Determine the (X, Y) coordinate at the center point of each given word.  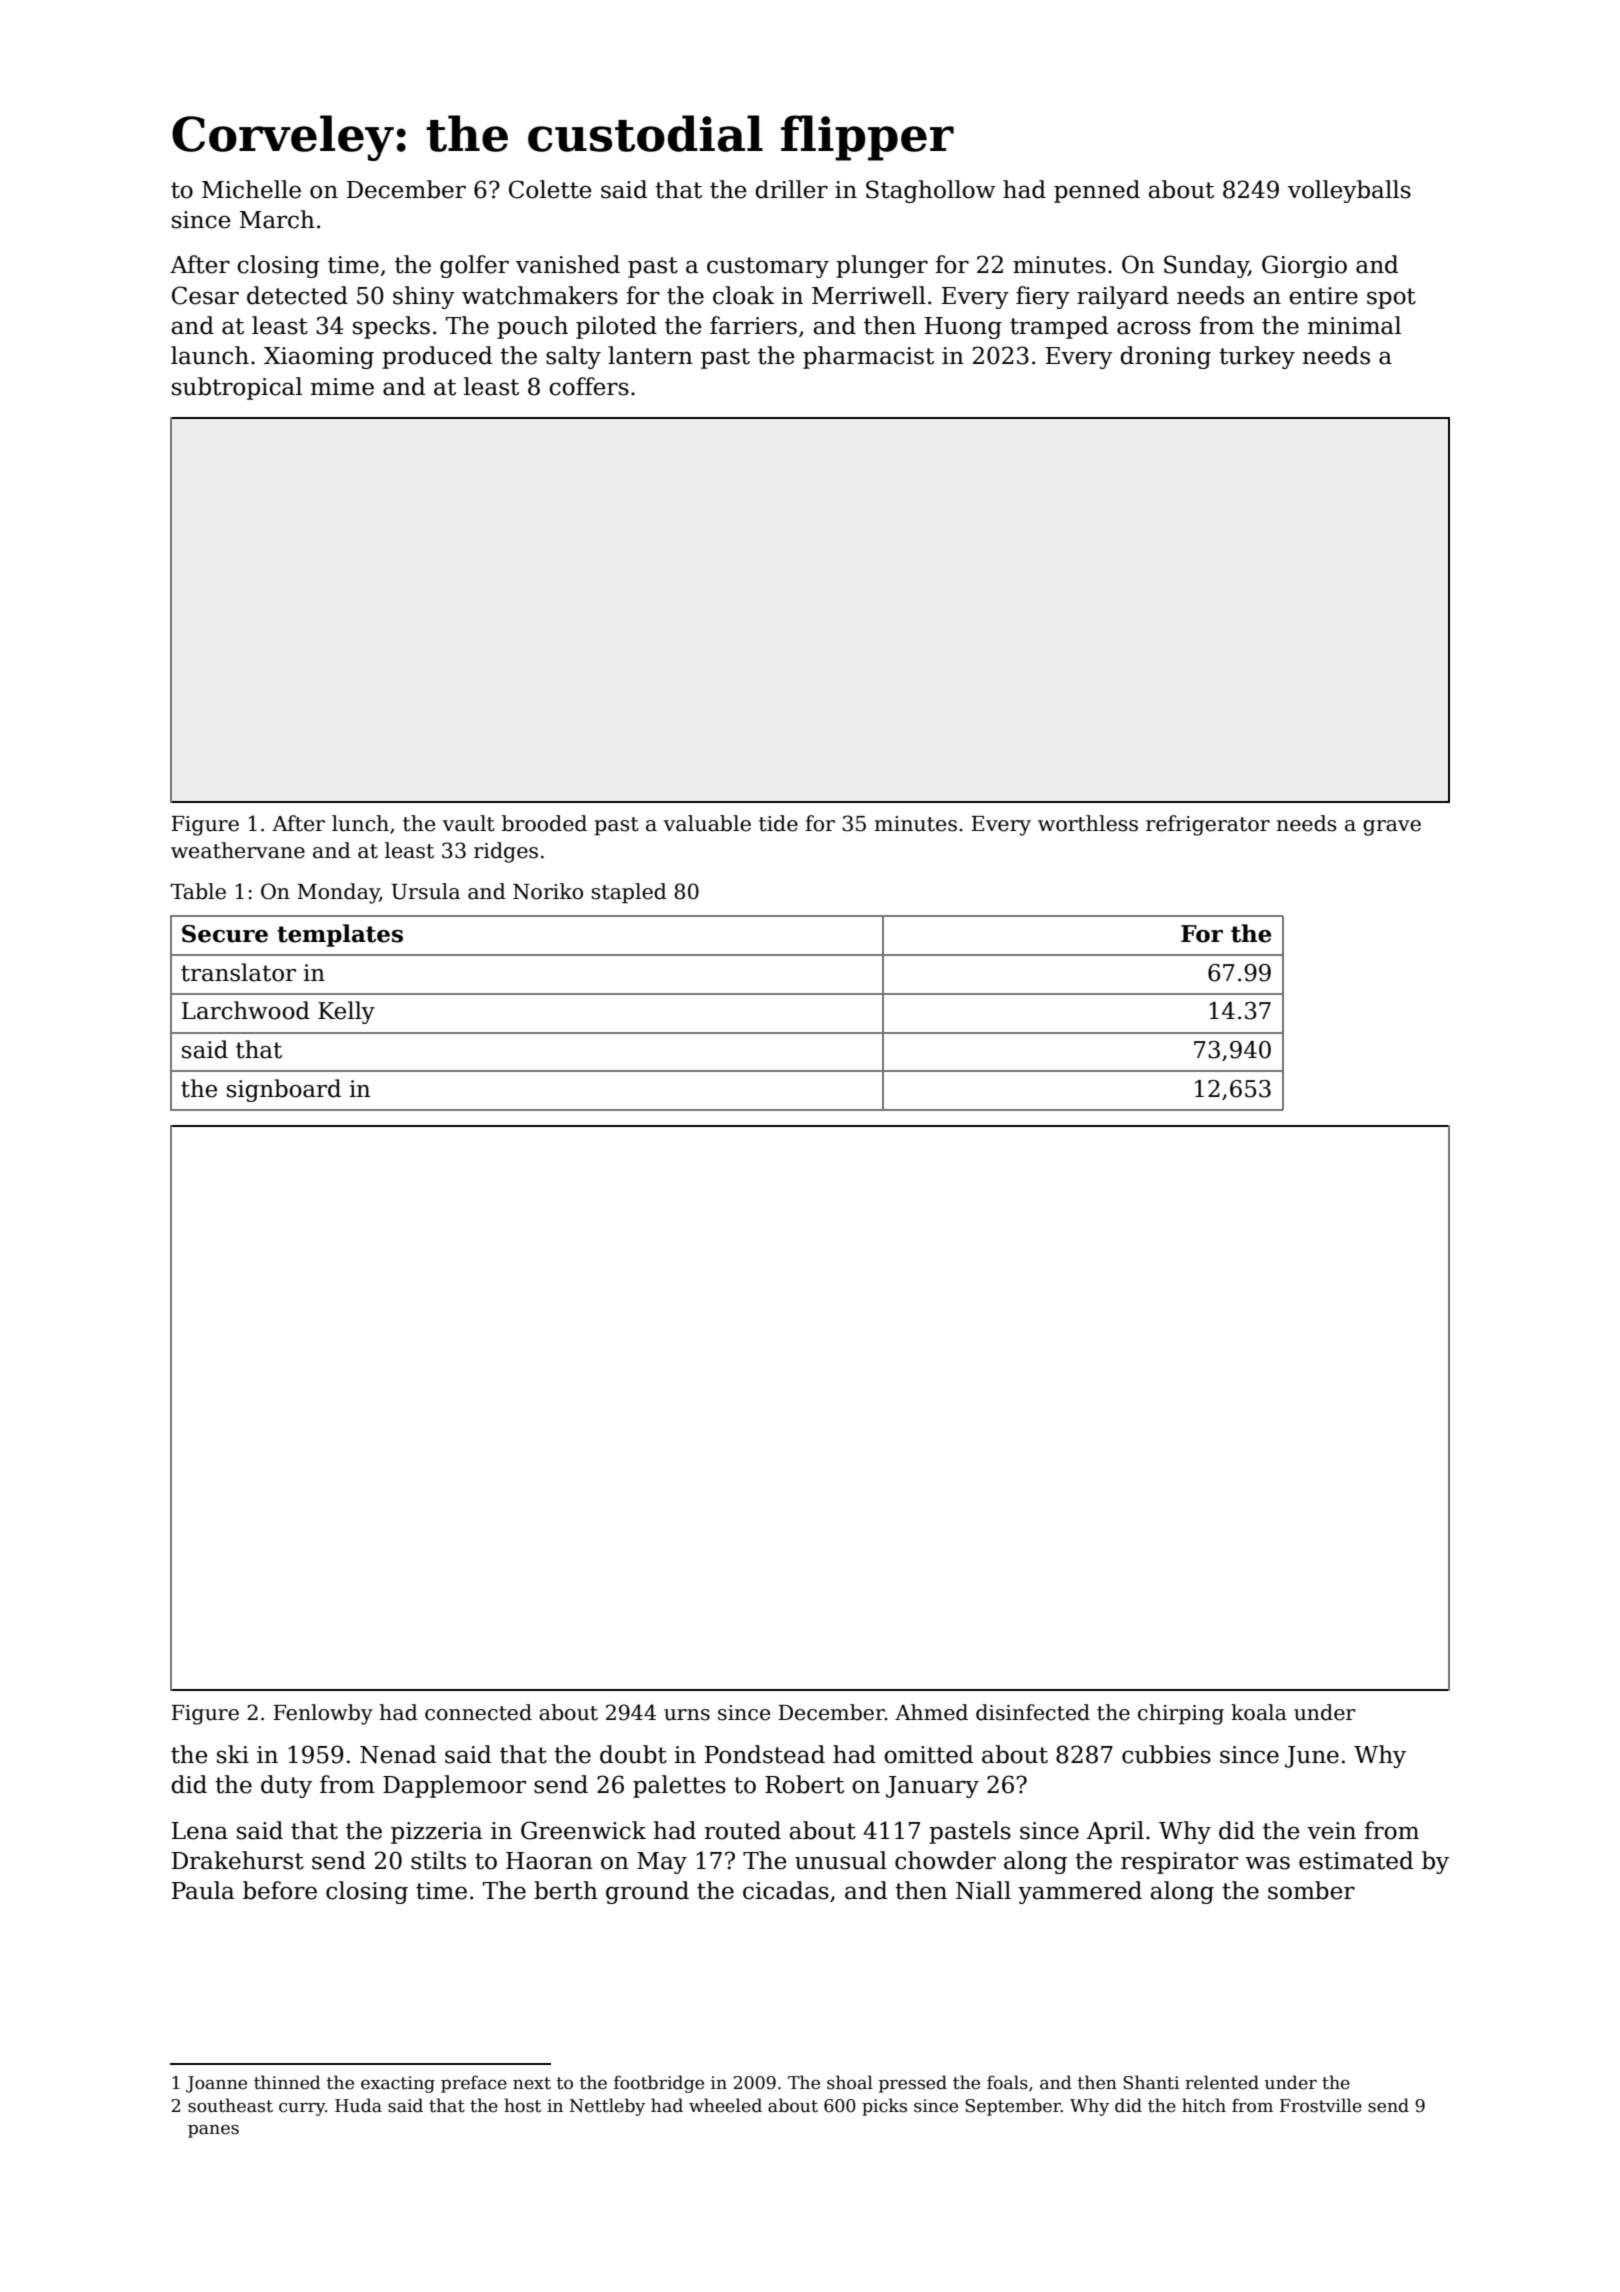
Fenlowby (323, 1714)
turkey (1257, 357)
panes (213, 2131)
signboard (284, 1090)
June (1312, 1757)
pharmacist (868, 357)
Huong (963, 328)
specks (391, 327)
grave (1392, 828)
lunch (360, 823)
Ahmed (931, 1712)
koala (1259, 1712)
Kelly (346, 1012)
